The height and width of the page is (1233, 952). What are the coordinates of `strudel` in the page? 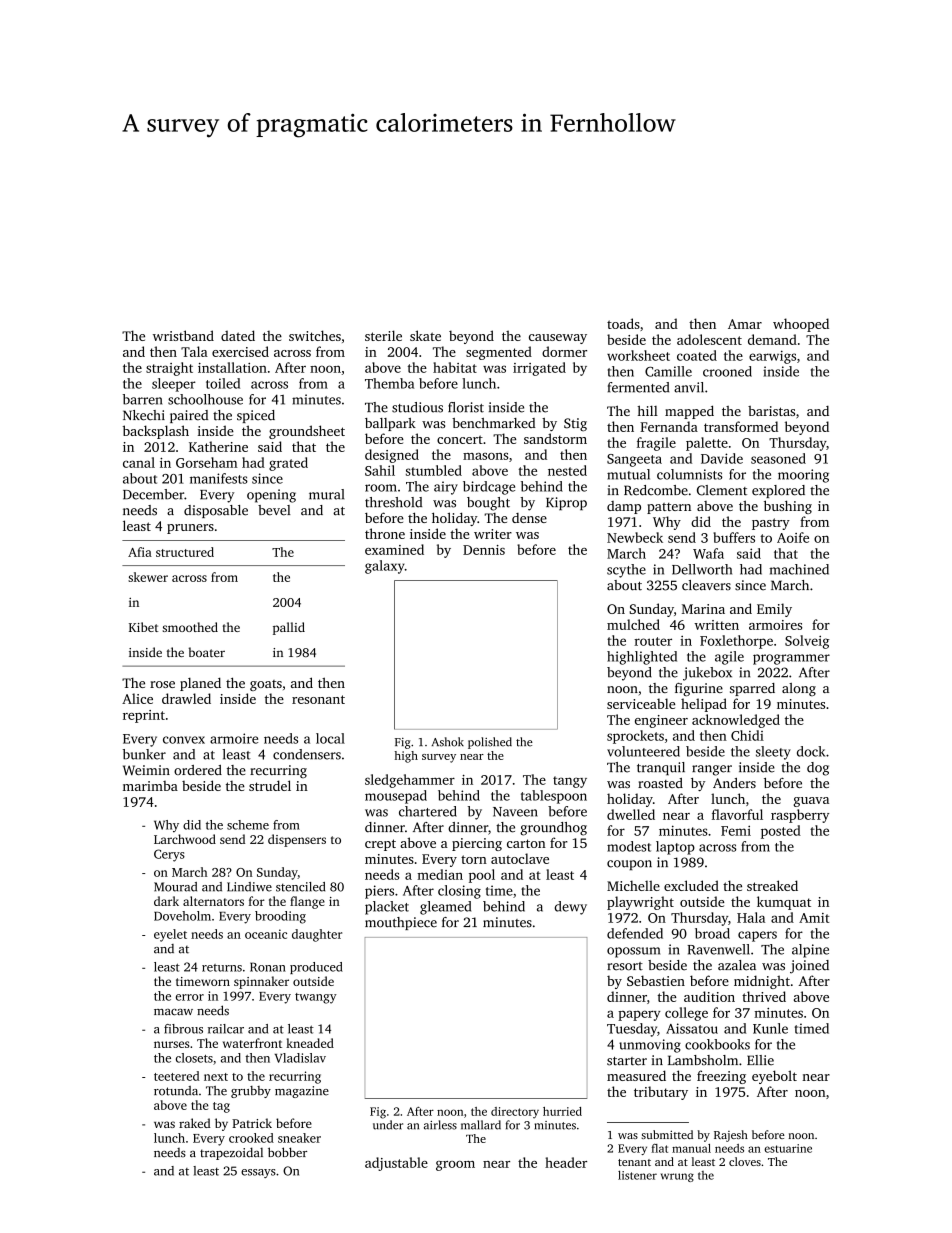 It's located at (270, 785).
